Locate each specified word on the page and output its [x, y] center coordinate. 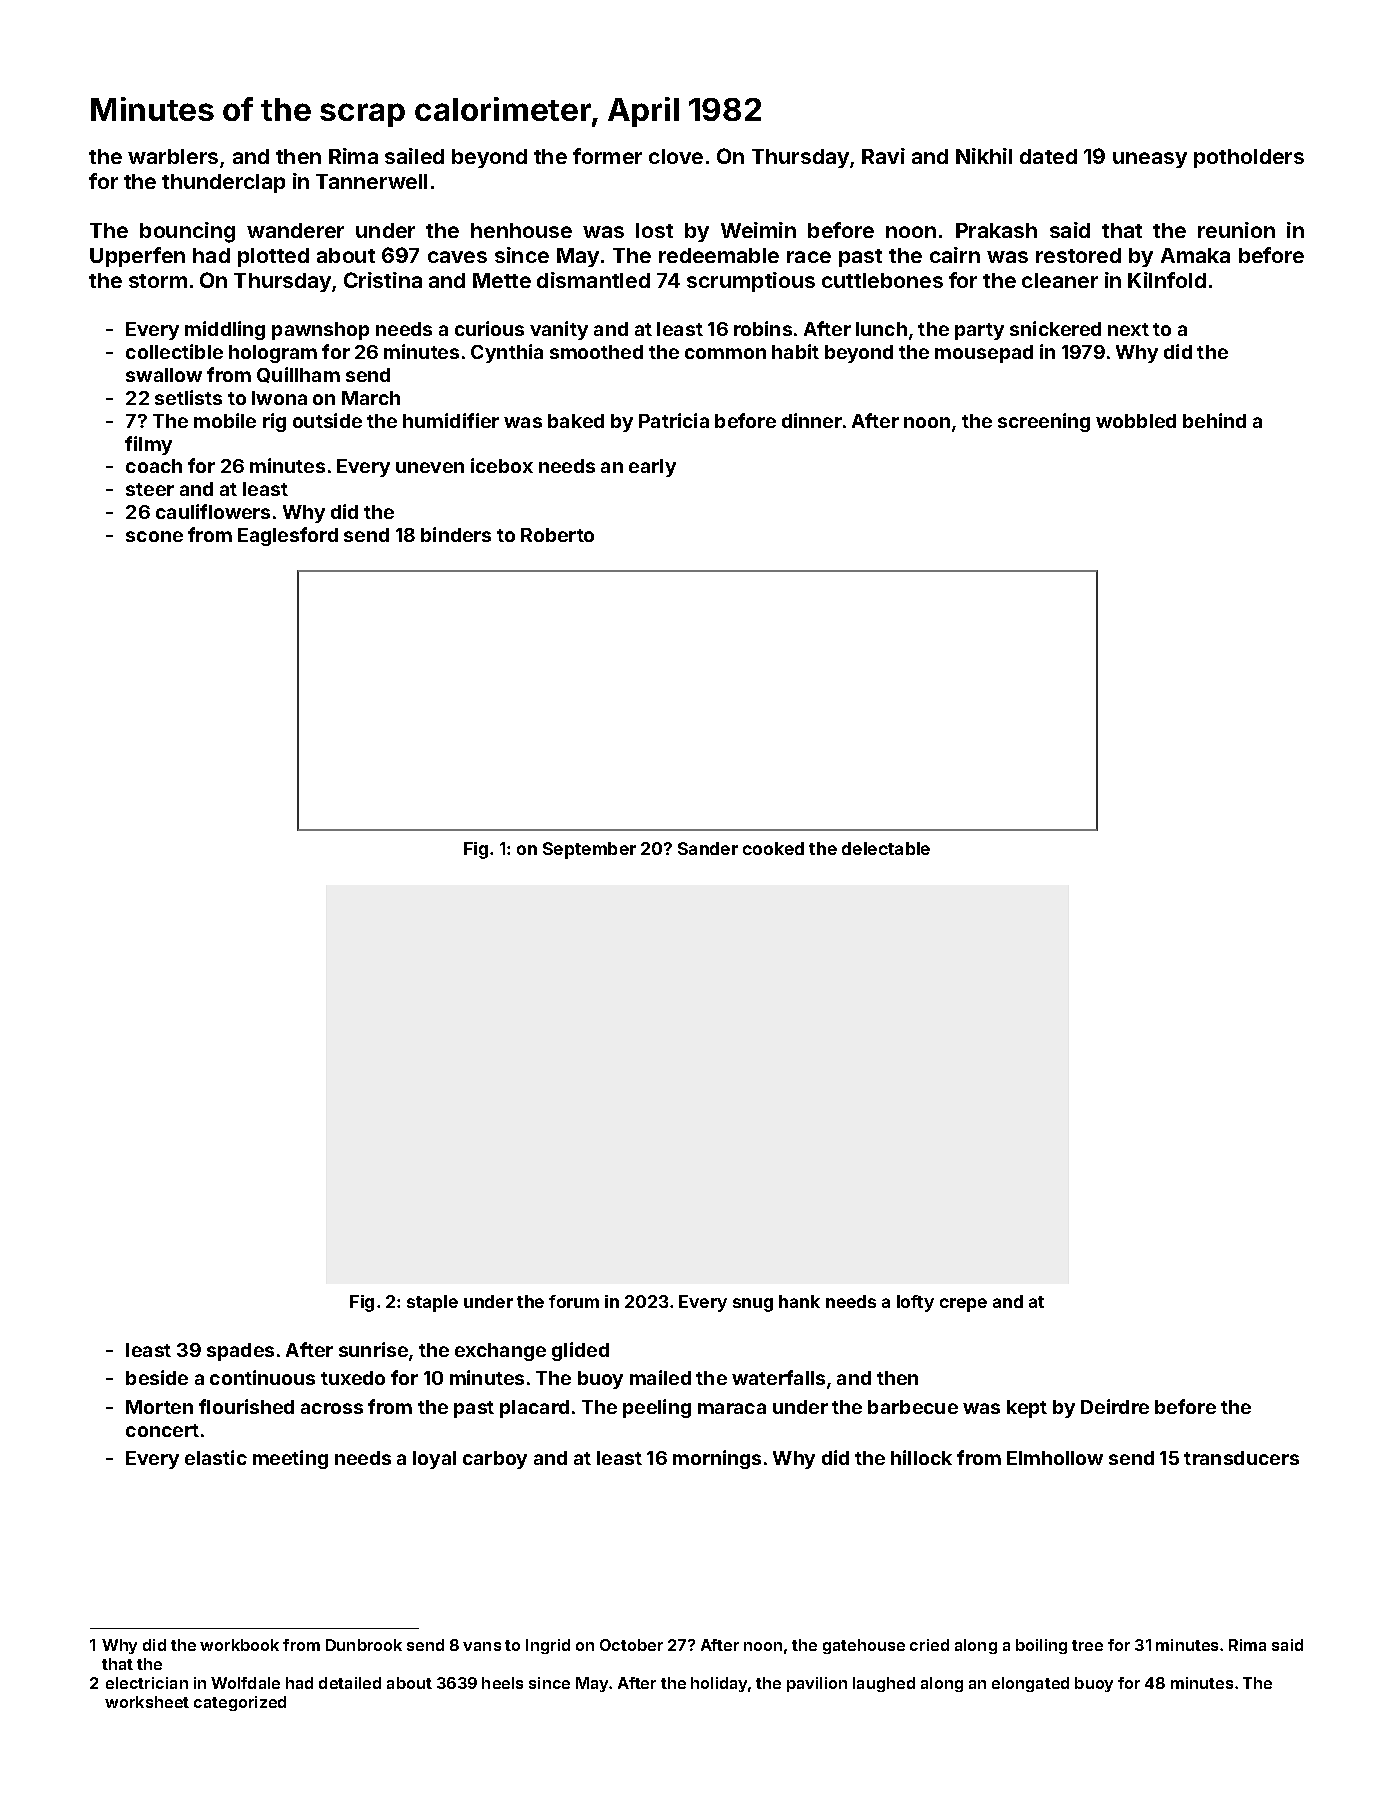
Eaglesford [288, 536]
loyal [434, 1460]
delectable [886, 848]
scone [154, 536]
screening [1044, 422]
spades [240, 1352]
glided [580, 1351]
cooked [773, 848]
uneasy [1150, 160]
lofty [915, 1303]
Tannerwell [371, 181]
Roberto [557, 535]
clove [676, 156]
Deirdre [1115, 1406]
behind [1214, 420]
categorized [240, 1703]
